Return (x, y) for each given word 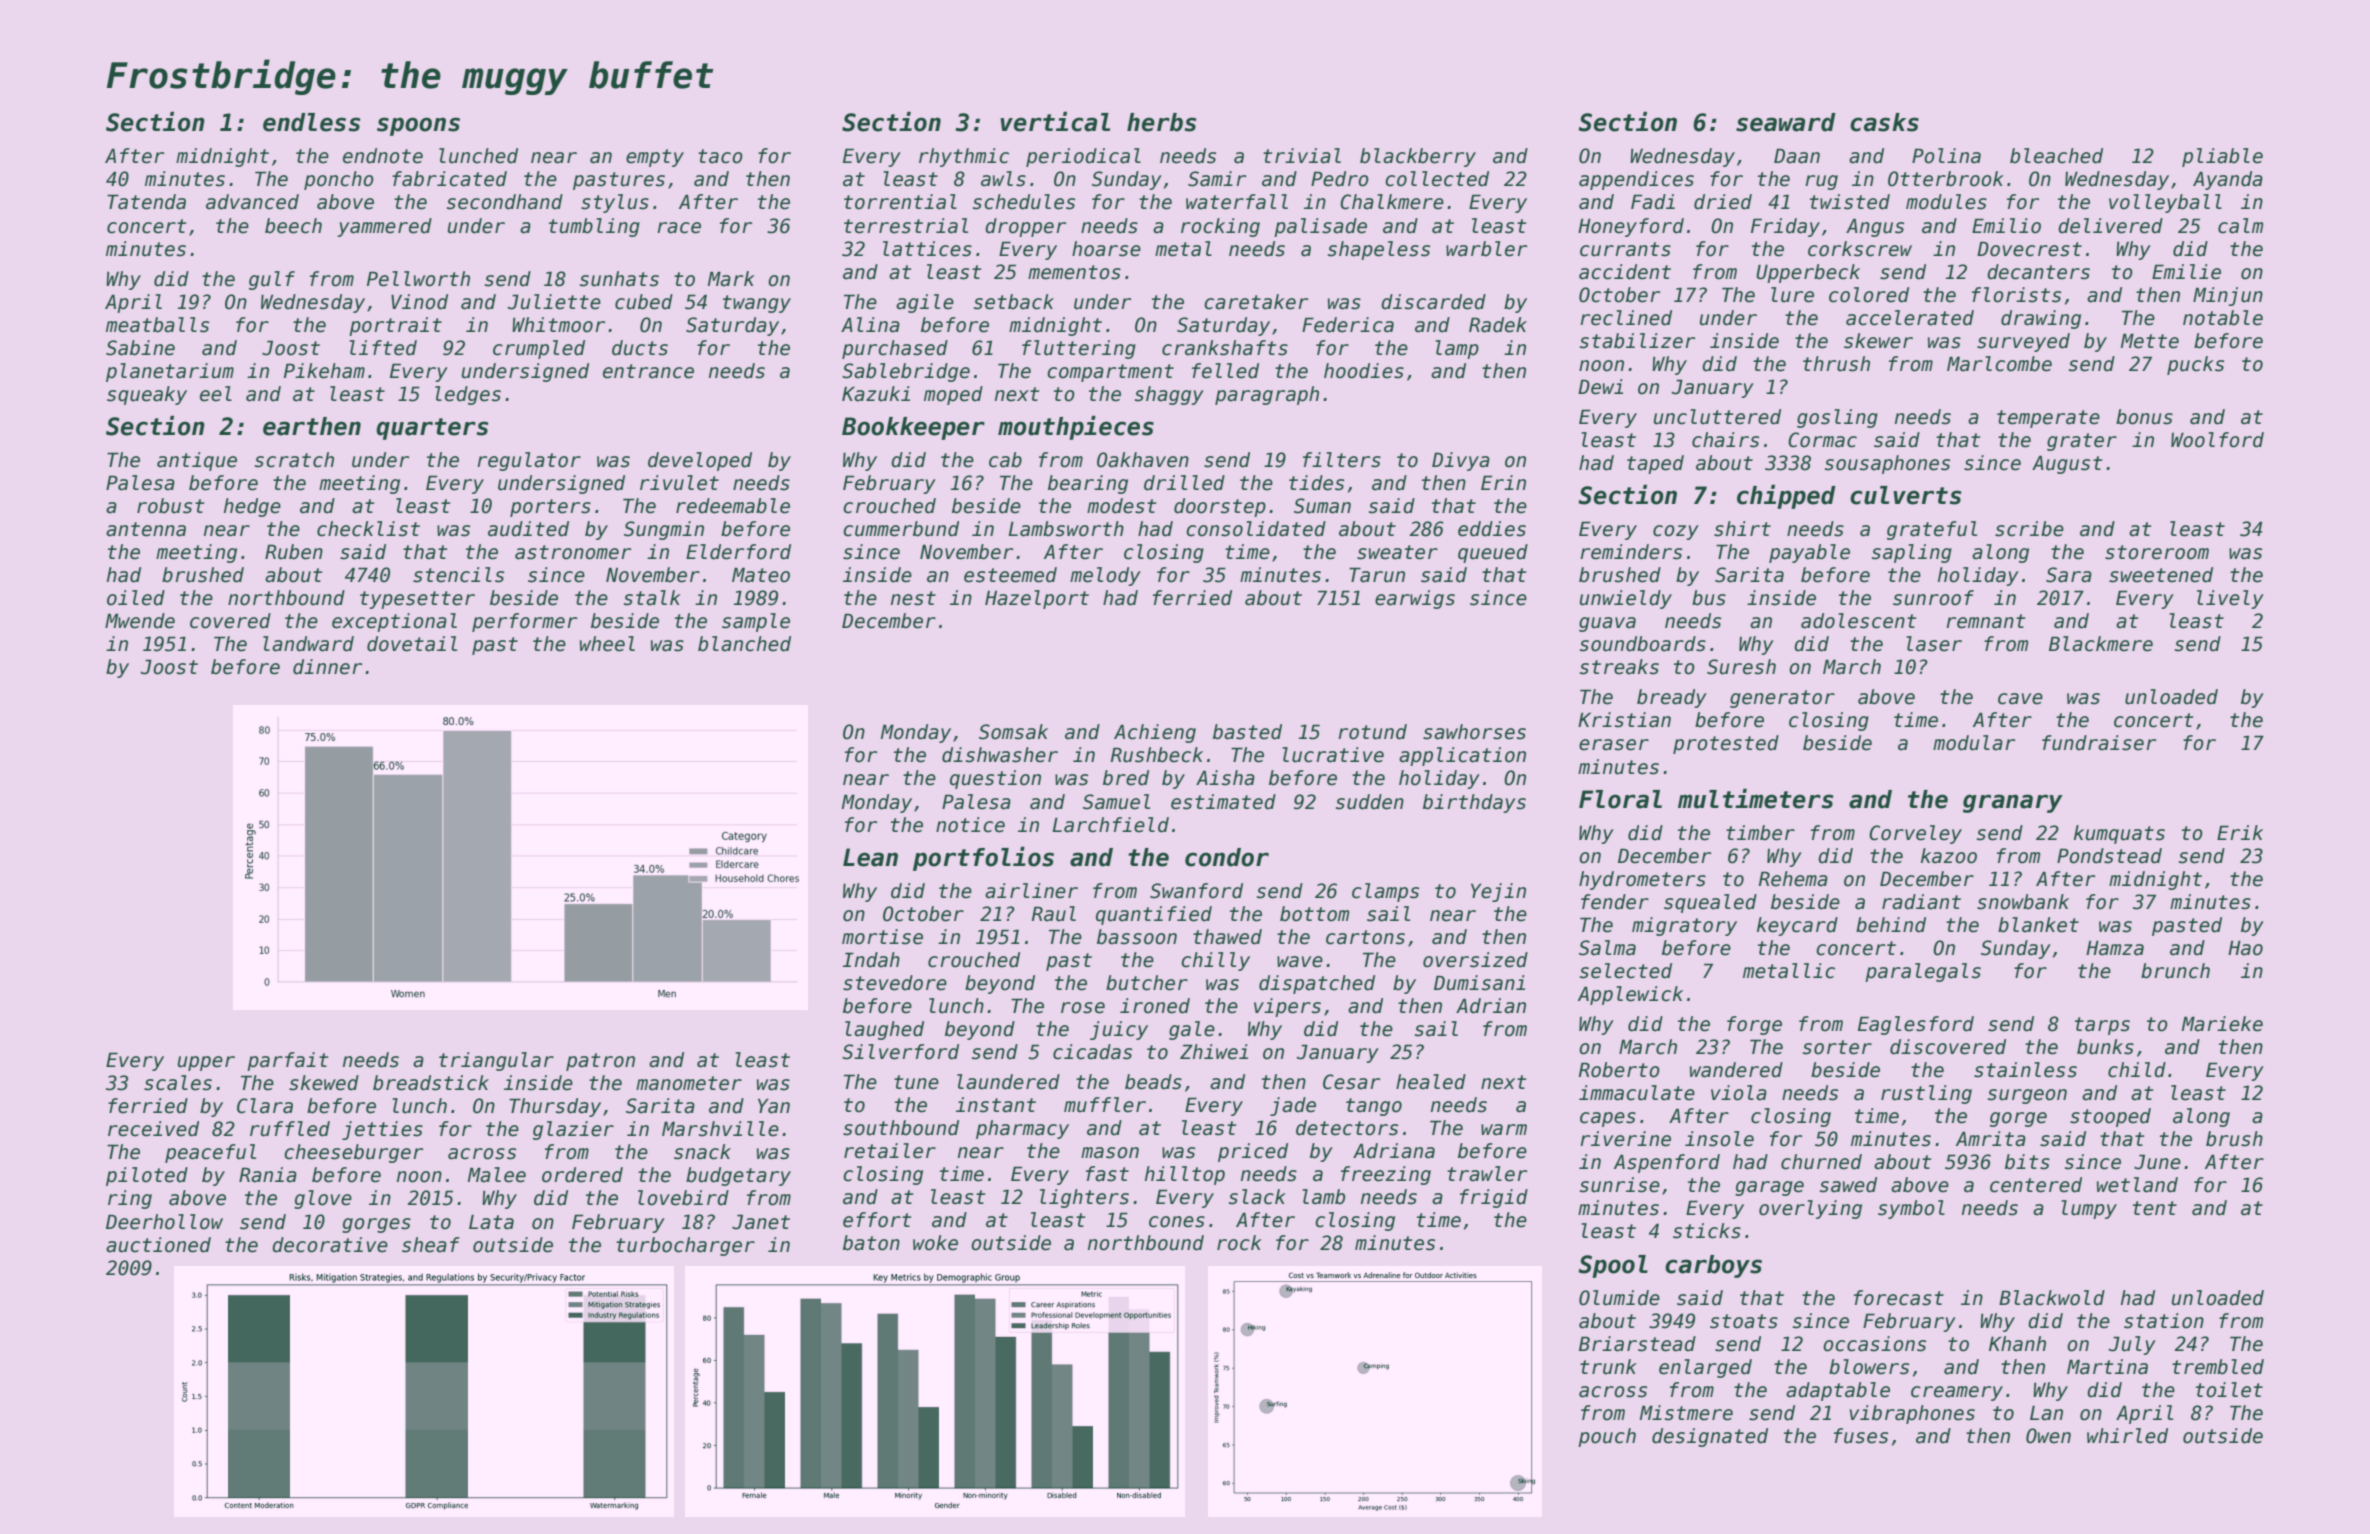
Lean (870, 857)
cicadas (1092, 1052)
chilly (1215, 961)
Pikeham (324, 371)
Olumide (1619, 1298)
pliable (2222, 157)
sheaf (431, 1245)
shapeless (1379, 250)
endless (311, 122)
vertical (1055, 122)
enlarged (1705, 1368)
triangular (496, 1061)
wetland (2137, 1185)
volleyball (2165, 203)
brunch (2175, 971)
